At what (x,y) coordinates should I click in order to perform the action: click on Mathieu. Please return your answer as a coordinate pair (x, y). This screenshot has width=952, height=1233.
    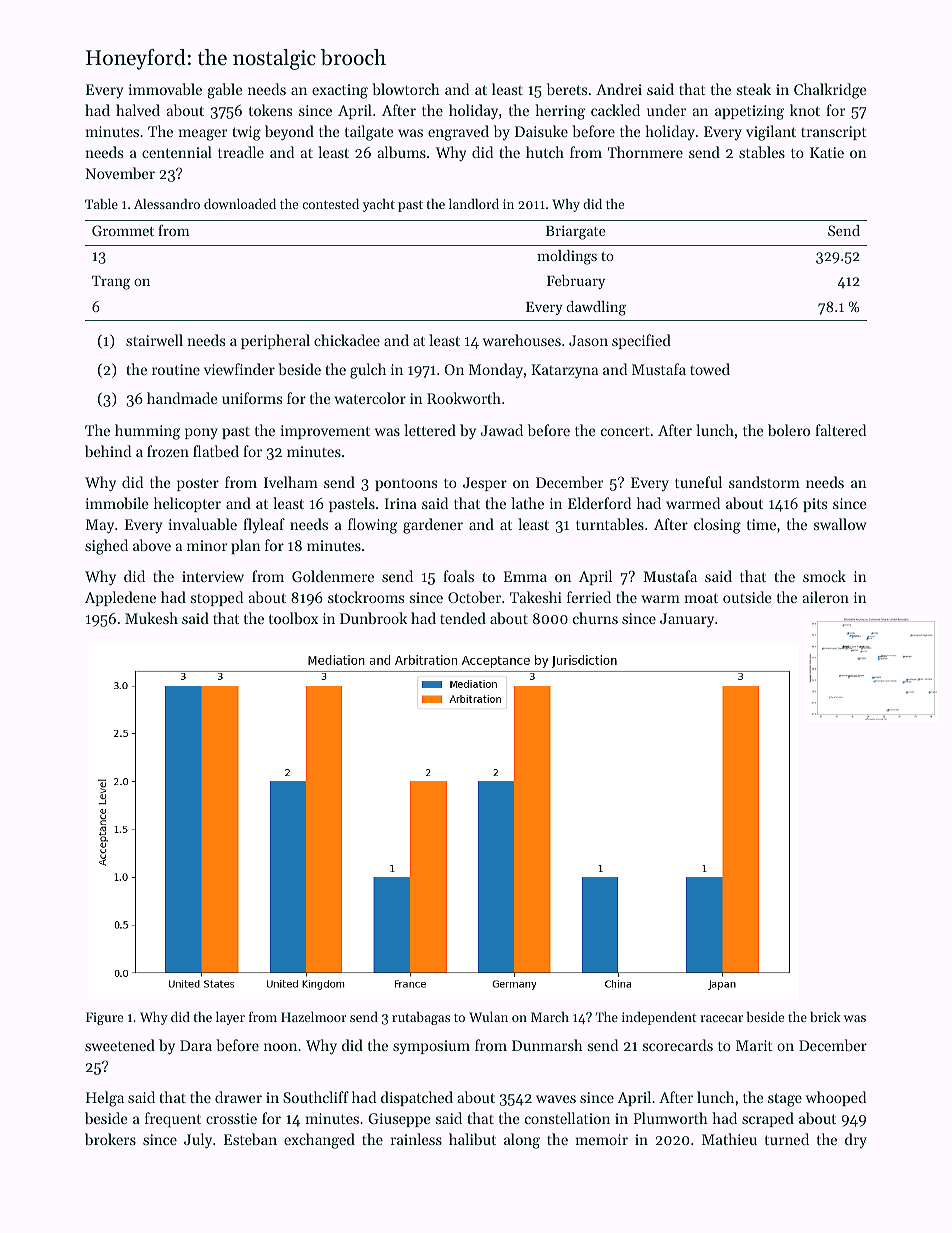
    Looking at the image, I should click on (729, 1139).
